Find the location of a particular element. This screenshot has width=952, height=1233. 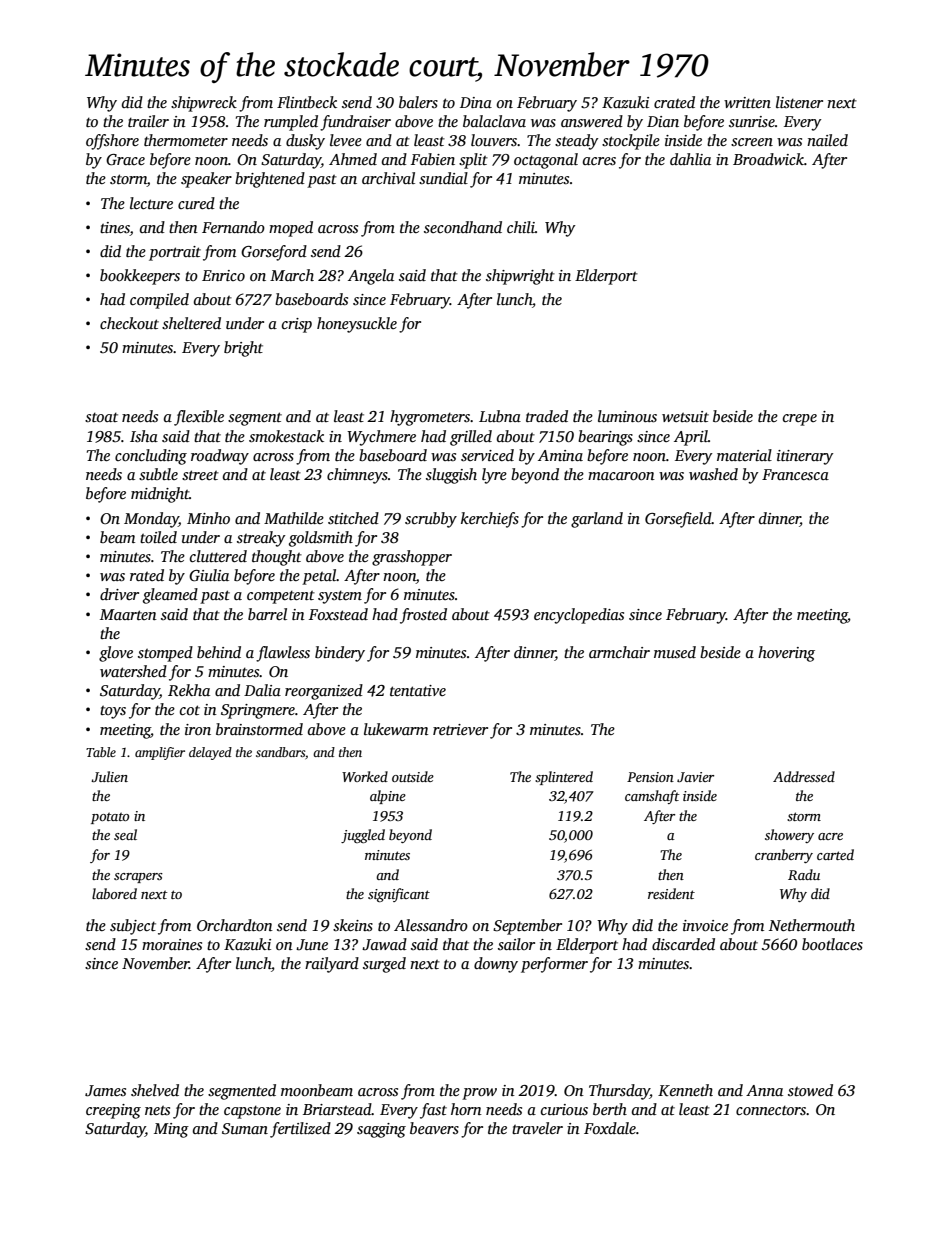

octagonal is located at coordinates (546, 161).
